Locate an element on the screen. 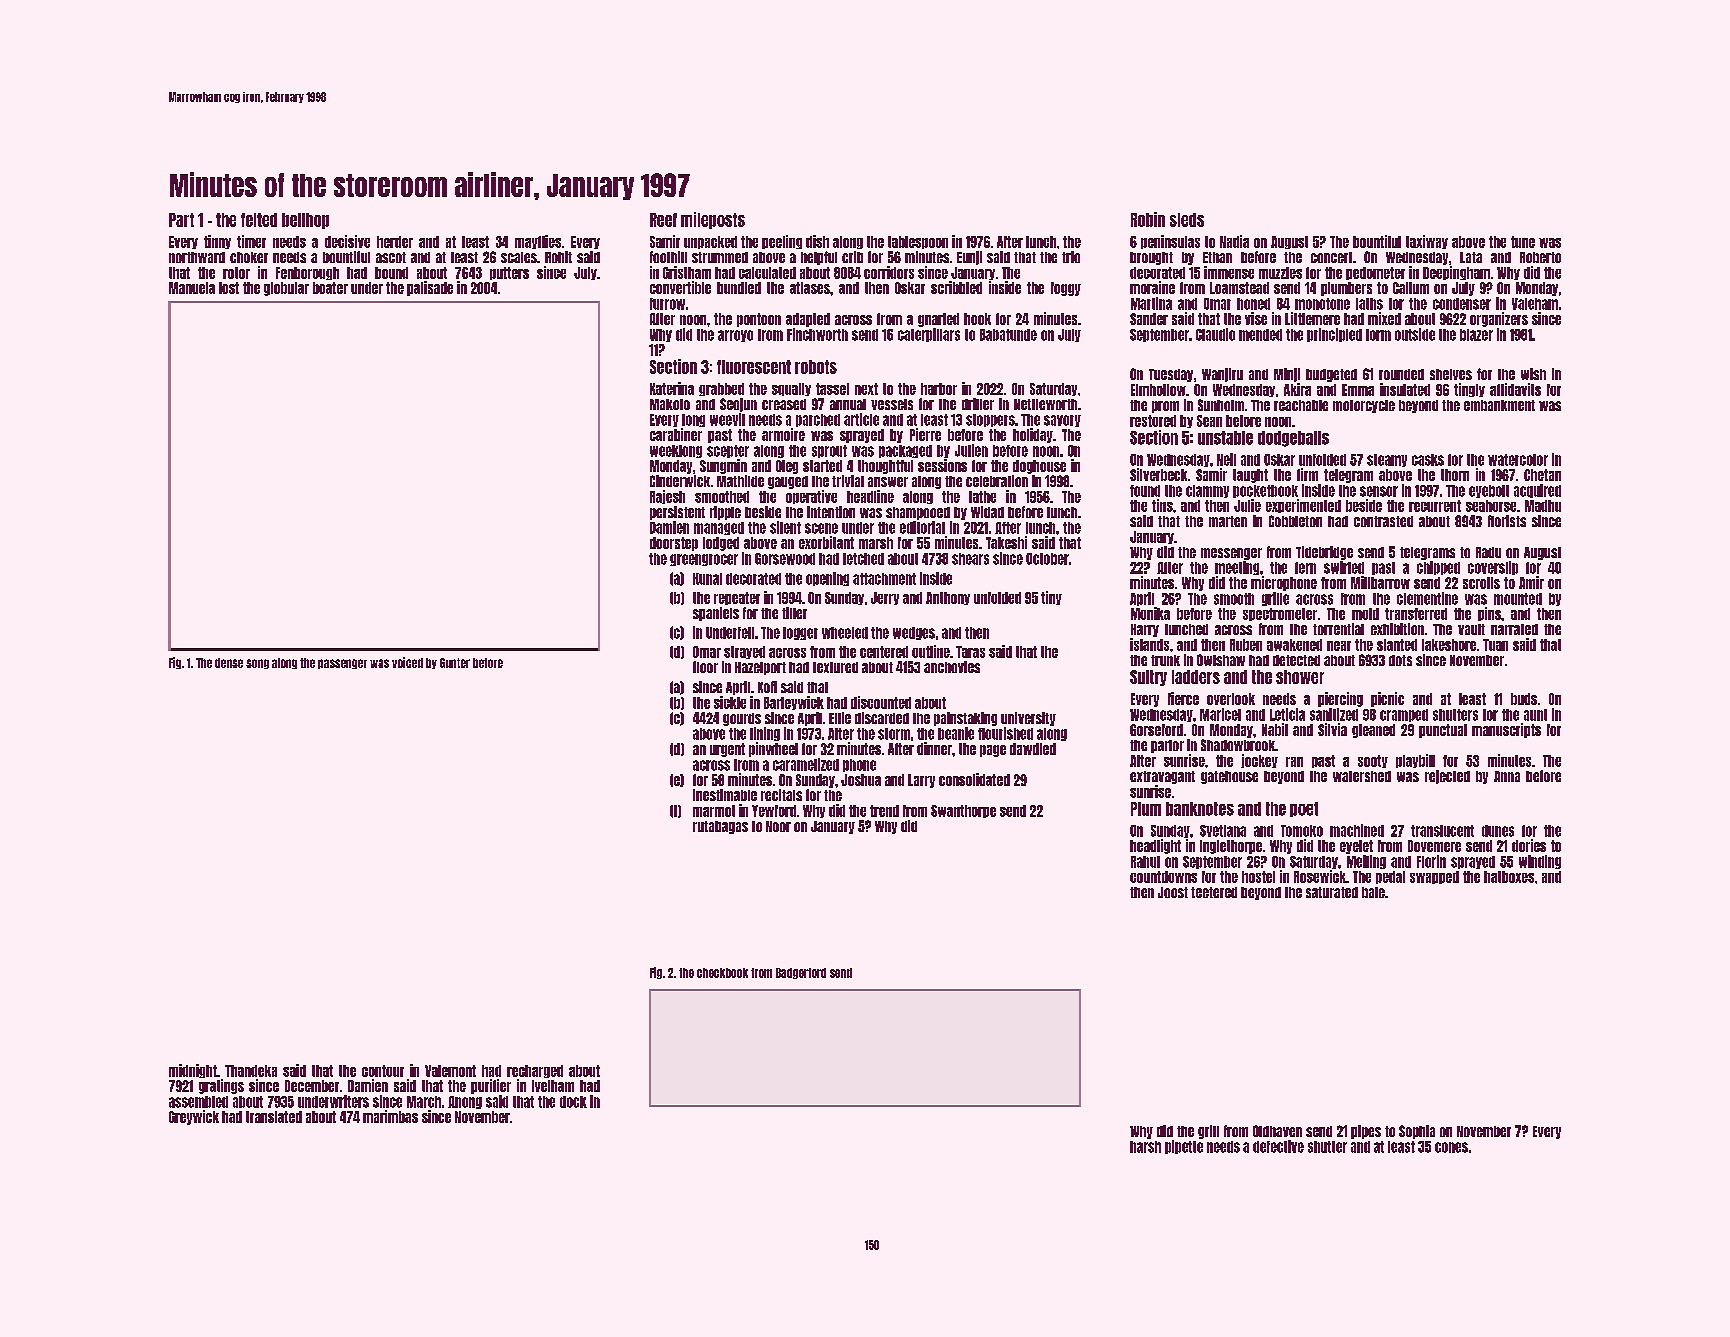 This screenshot has height=1337, width=1730. taxiway is located at coordinates (1427, 242).
